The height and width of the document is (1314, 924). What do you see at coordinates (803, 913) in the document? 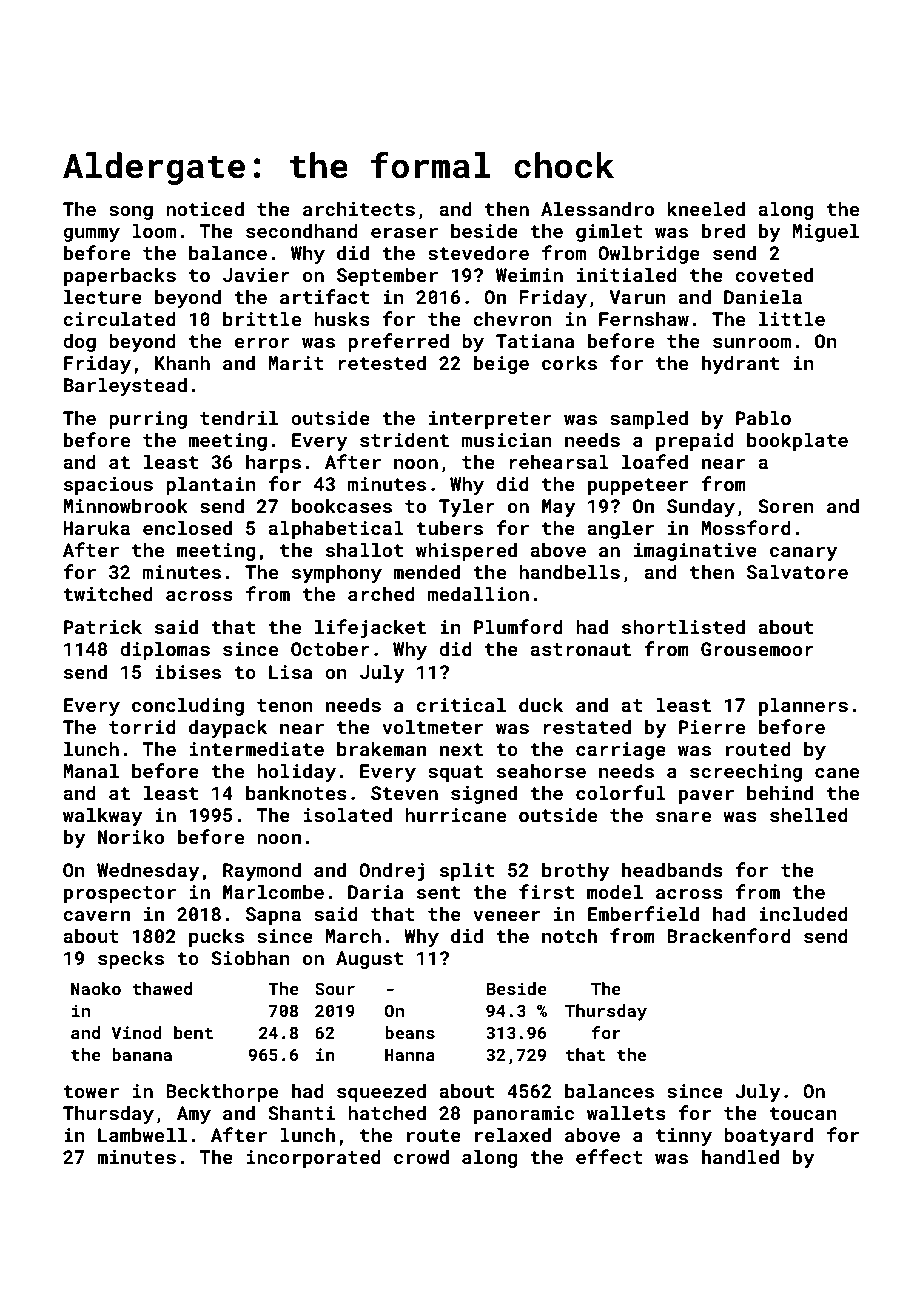
I see `included` at bounding box center [803, 913].
